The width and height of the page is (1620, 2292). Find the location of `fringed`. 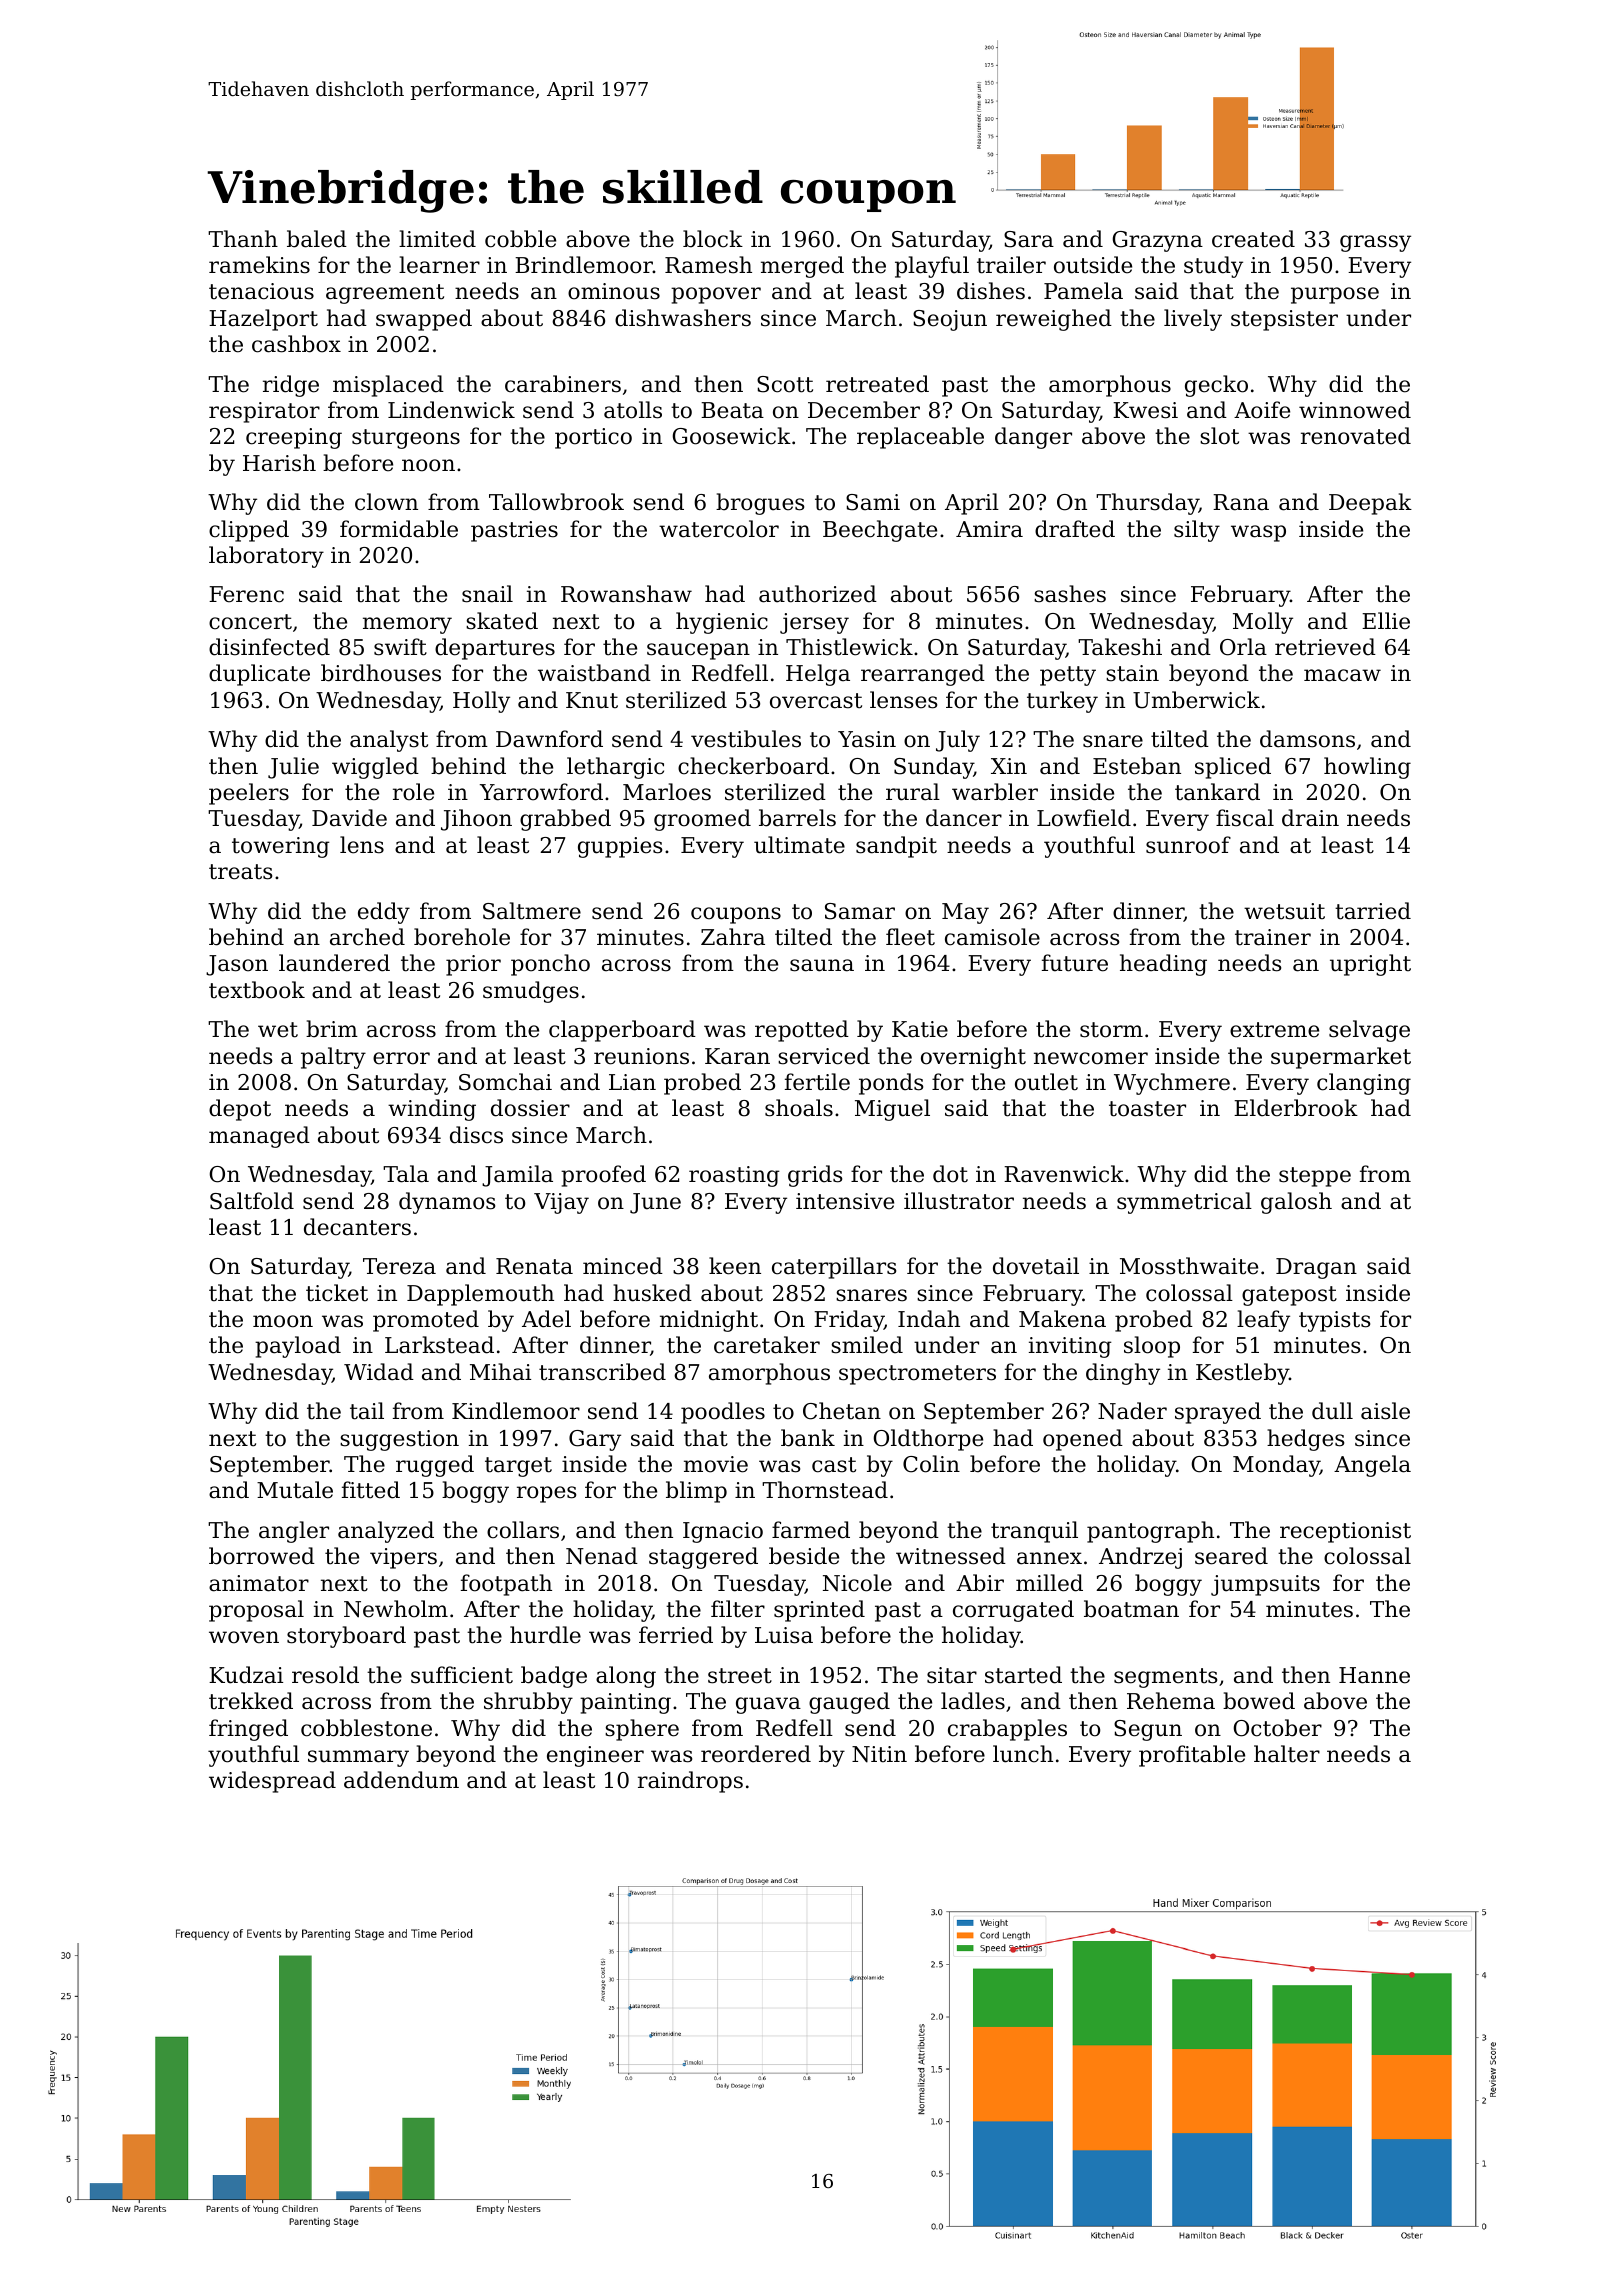

fringed is located at coordinates (248, 1730).
